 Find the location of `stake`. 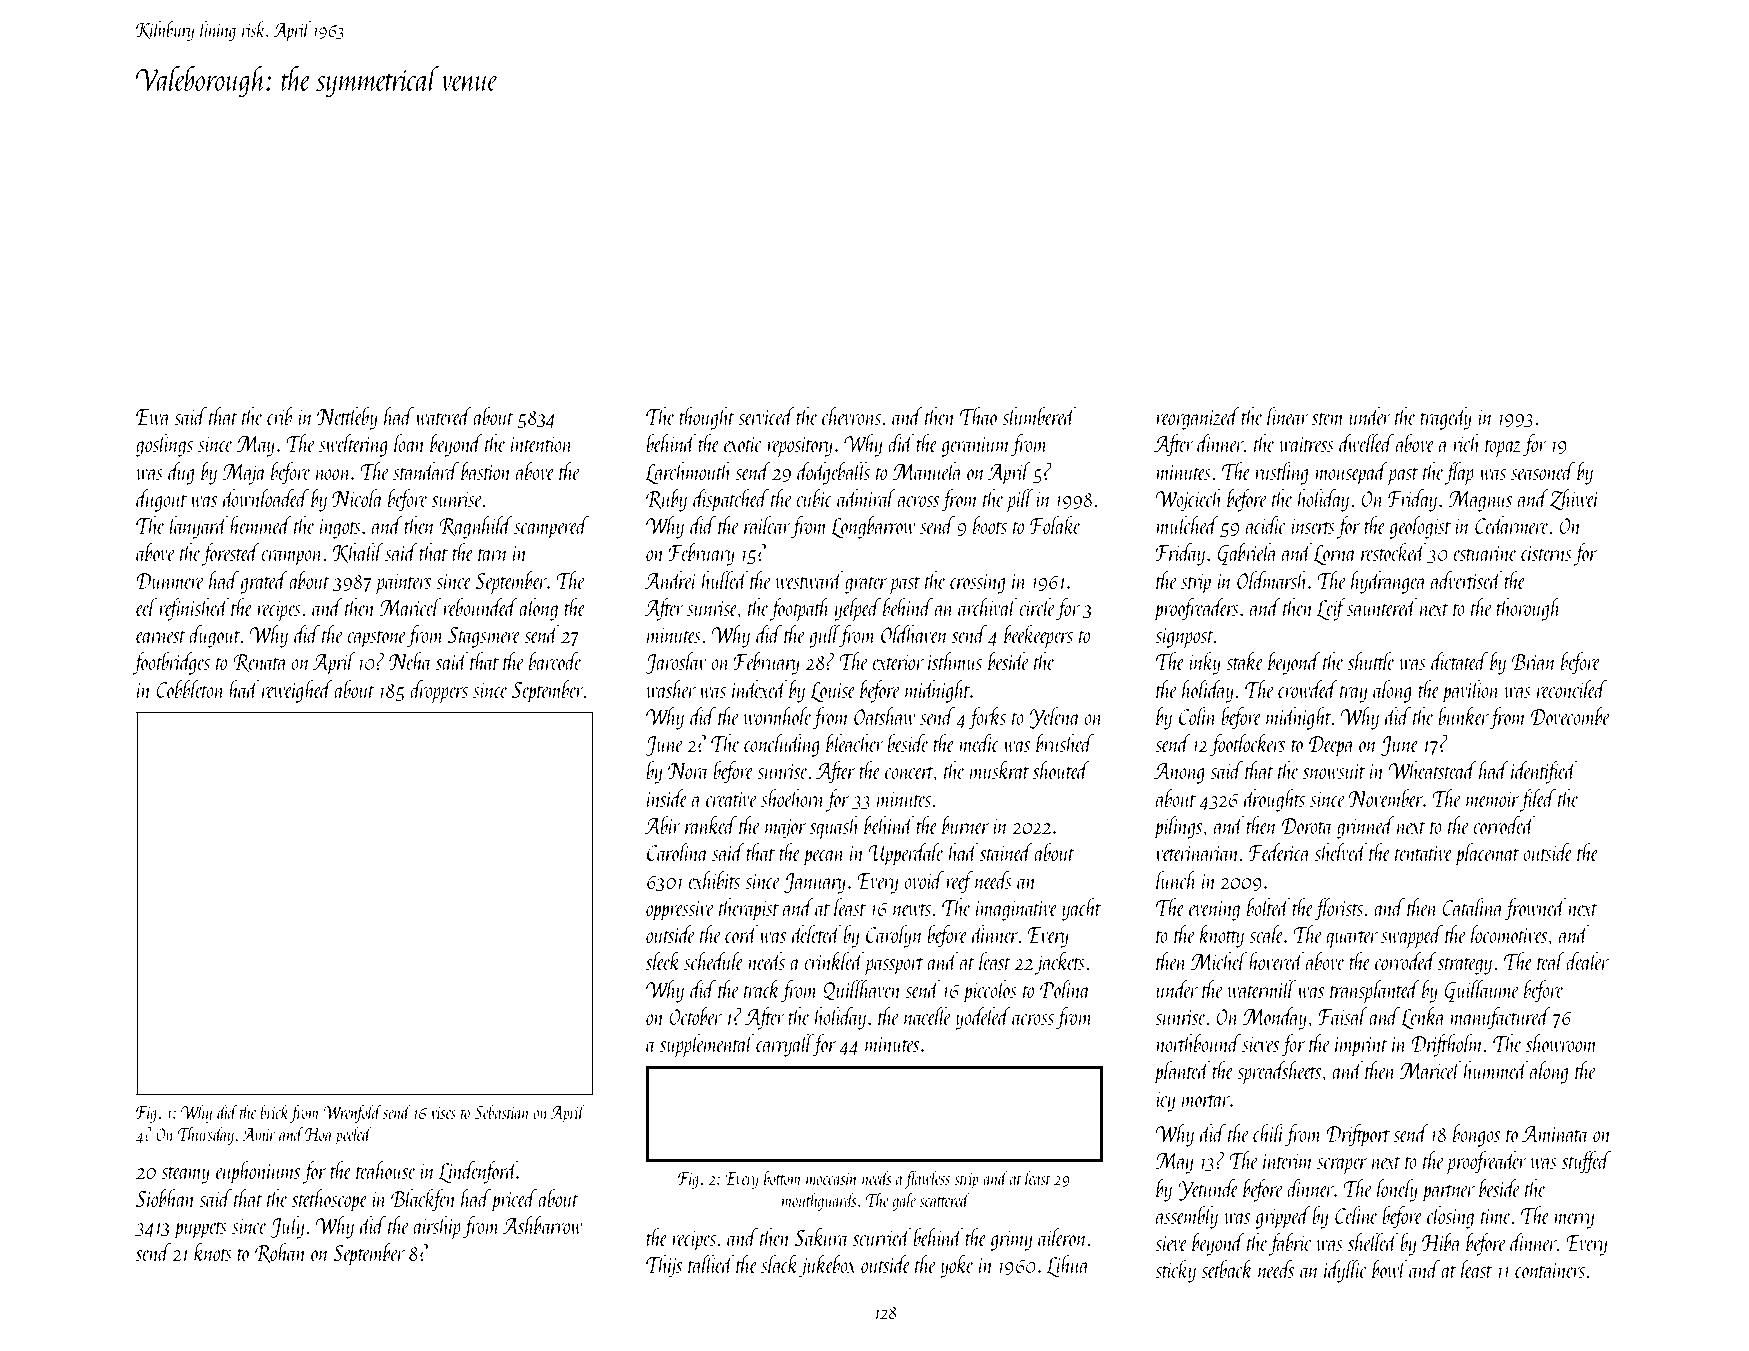

stake is located at coordinates (1245, 661).
